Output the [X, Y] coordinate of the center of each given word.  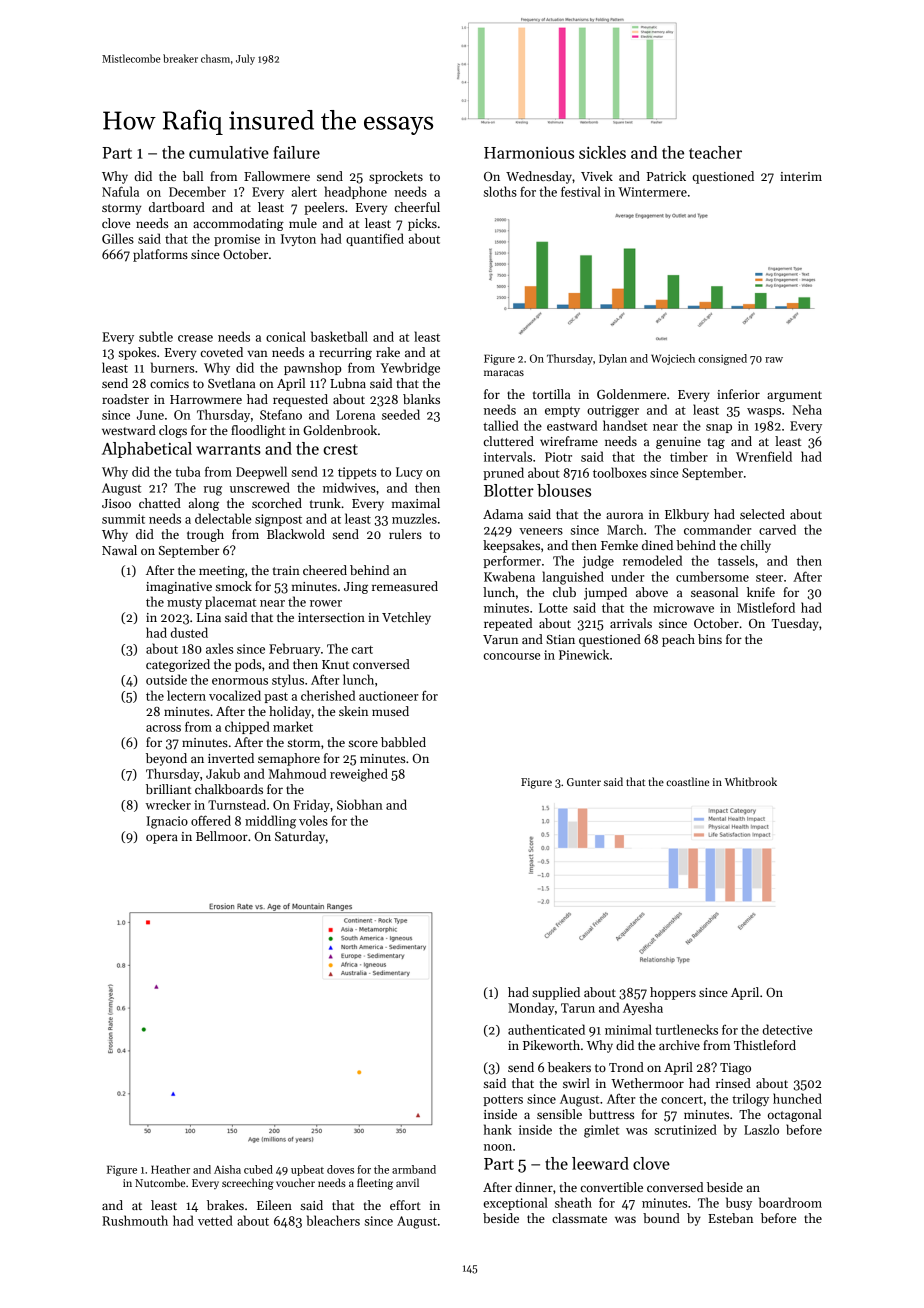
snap [719, 428]
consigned [722, 359]
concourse [512, 656]
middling [270, 822]
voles [313, 820]
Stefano [281, 414]
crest [340, 449]
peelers [324, 208]
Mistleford [766, 607]
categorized [178, 665]
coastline [687, 781]
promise [237, 240]
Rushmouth [135, 1220]
